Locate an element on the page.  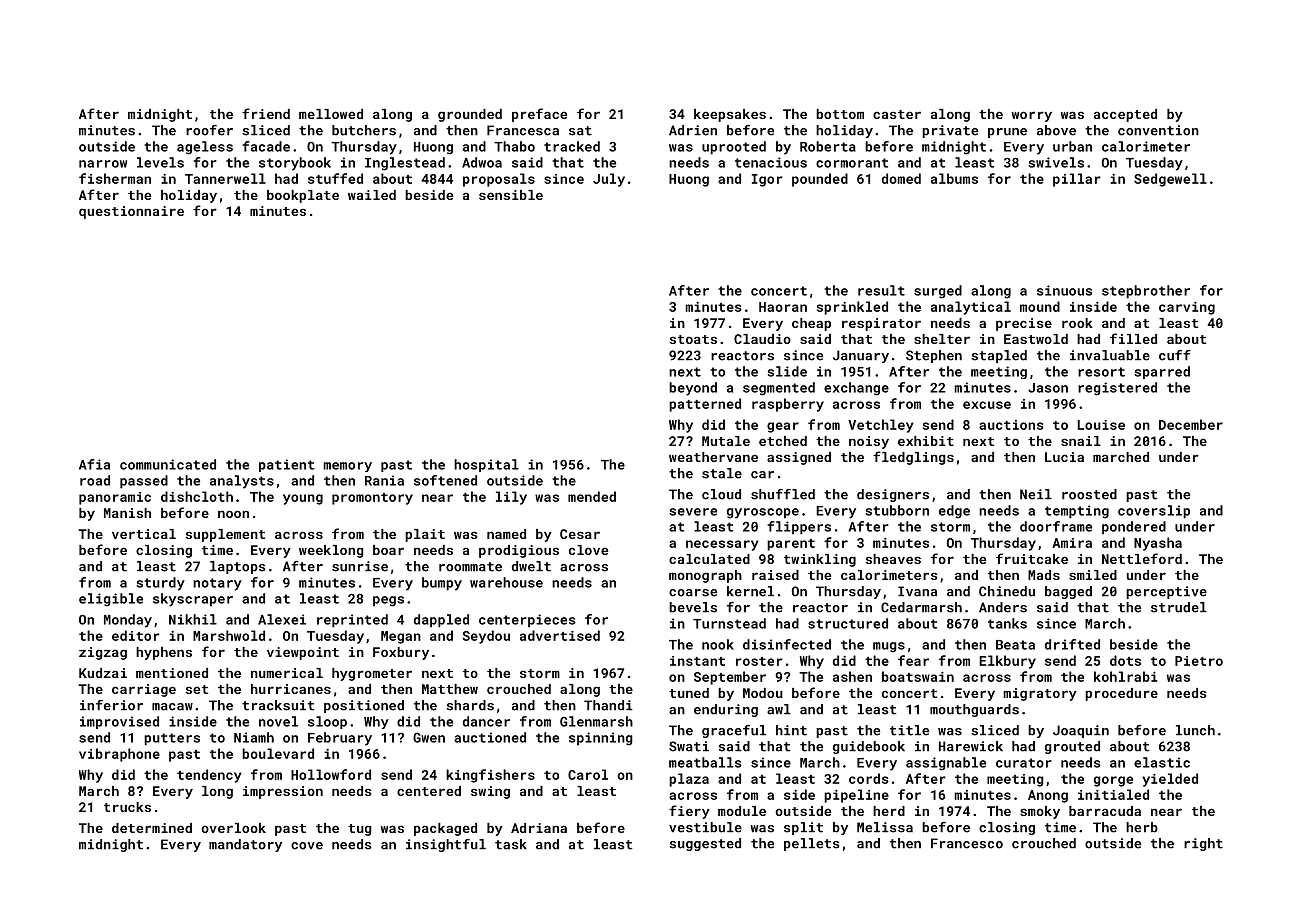
tanks is located at coordinates (1007, 623).
